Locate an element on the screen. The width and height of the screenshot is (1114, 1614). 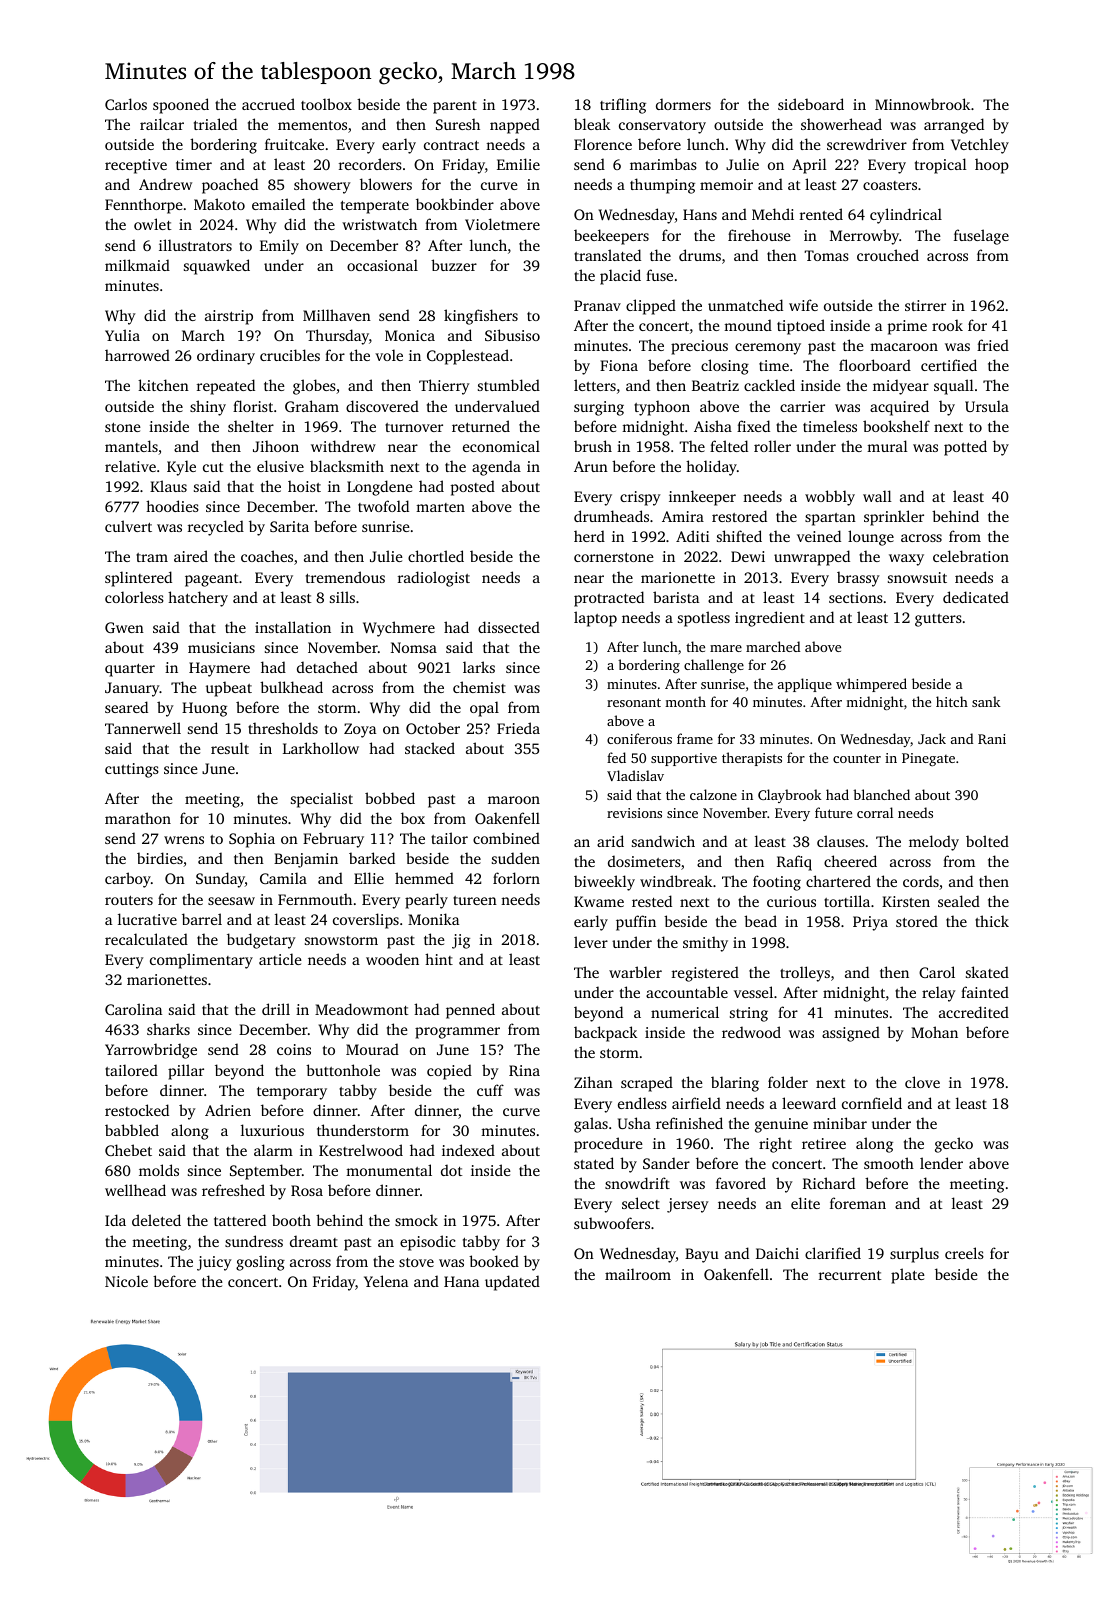
cuttings is located at coordinates (132, 770).
